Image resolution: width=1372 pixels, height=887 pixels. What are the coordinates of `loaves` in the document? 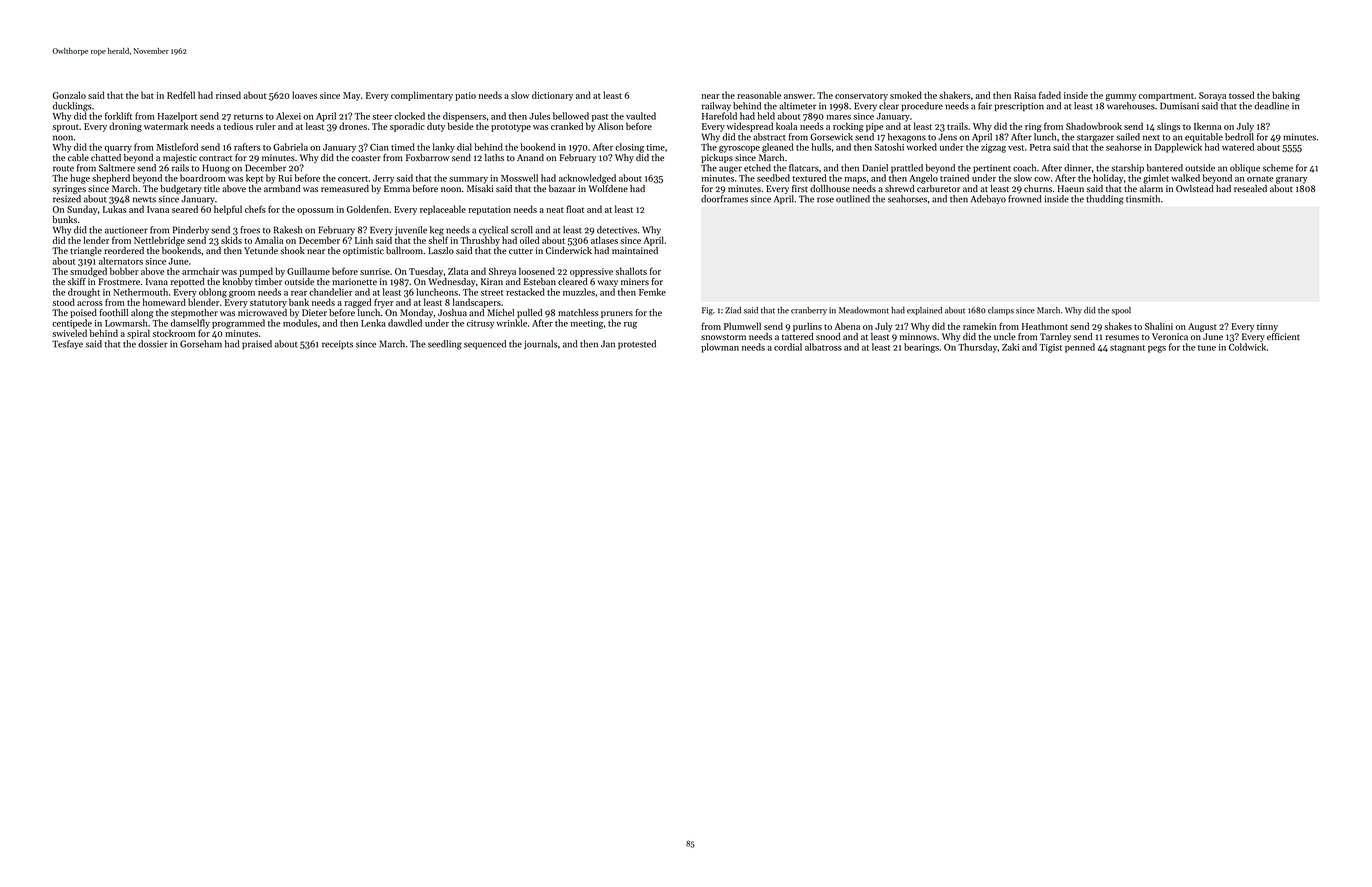 It's located at (304, 95).
